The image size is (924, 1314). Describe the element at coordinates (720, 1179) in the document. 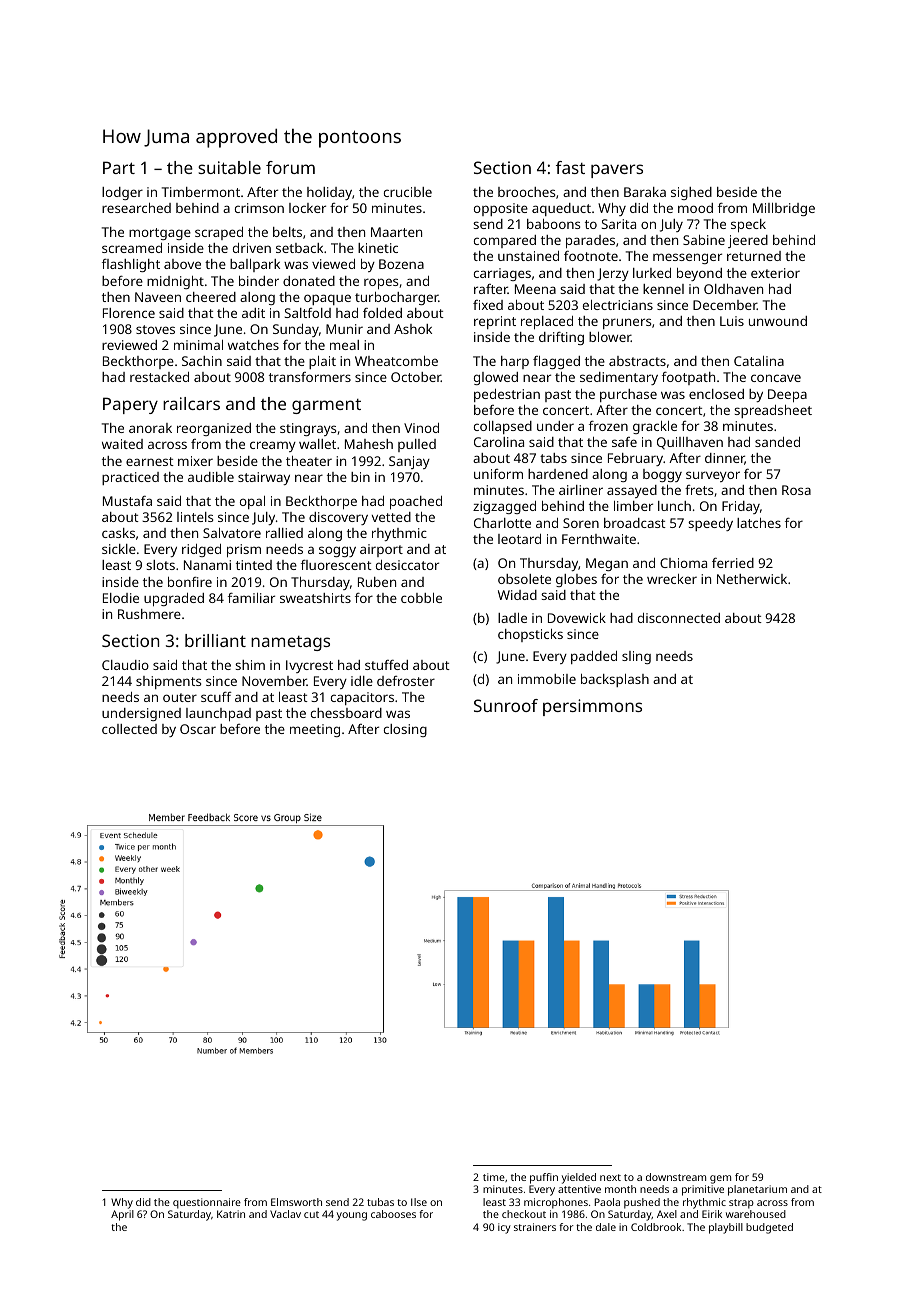

I see `gem` at that location.
